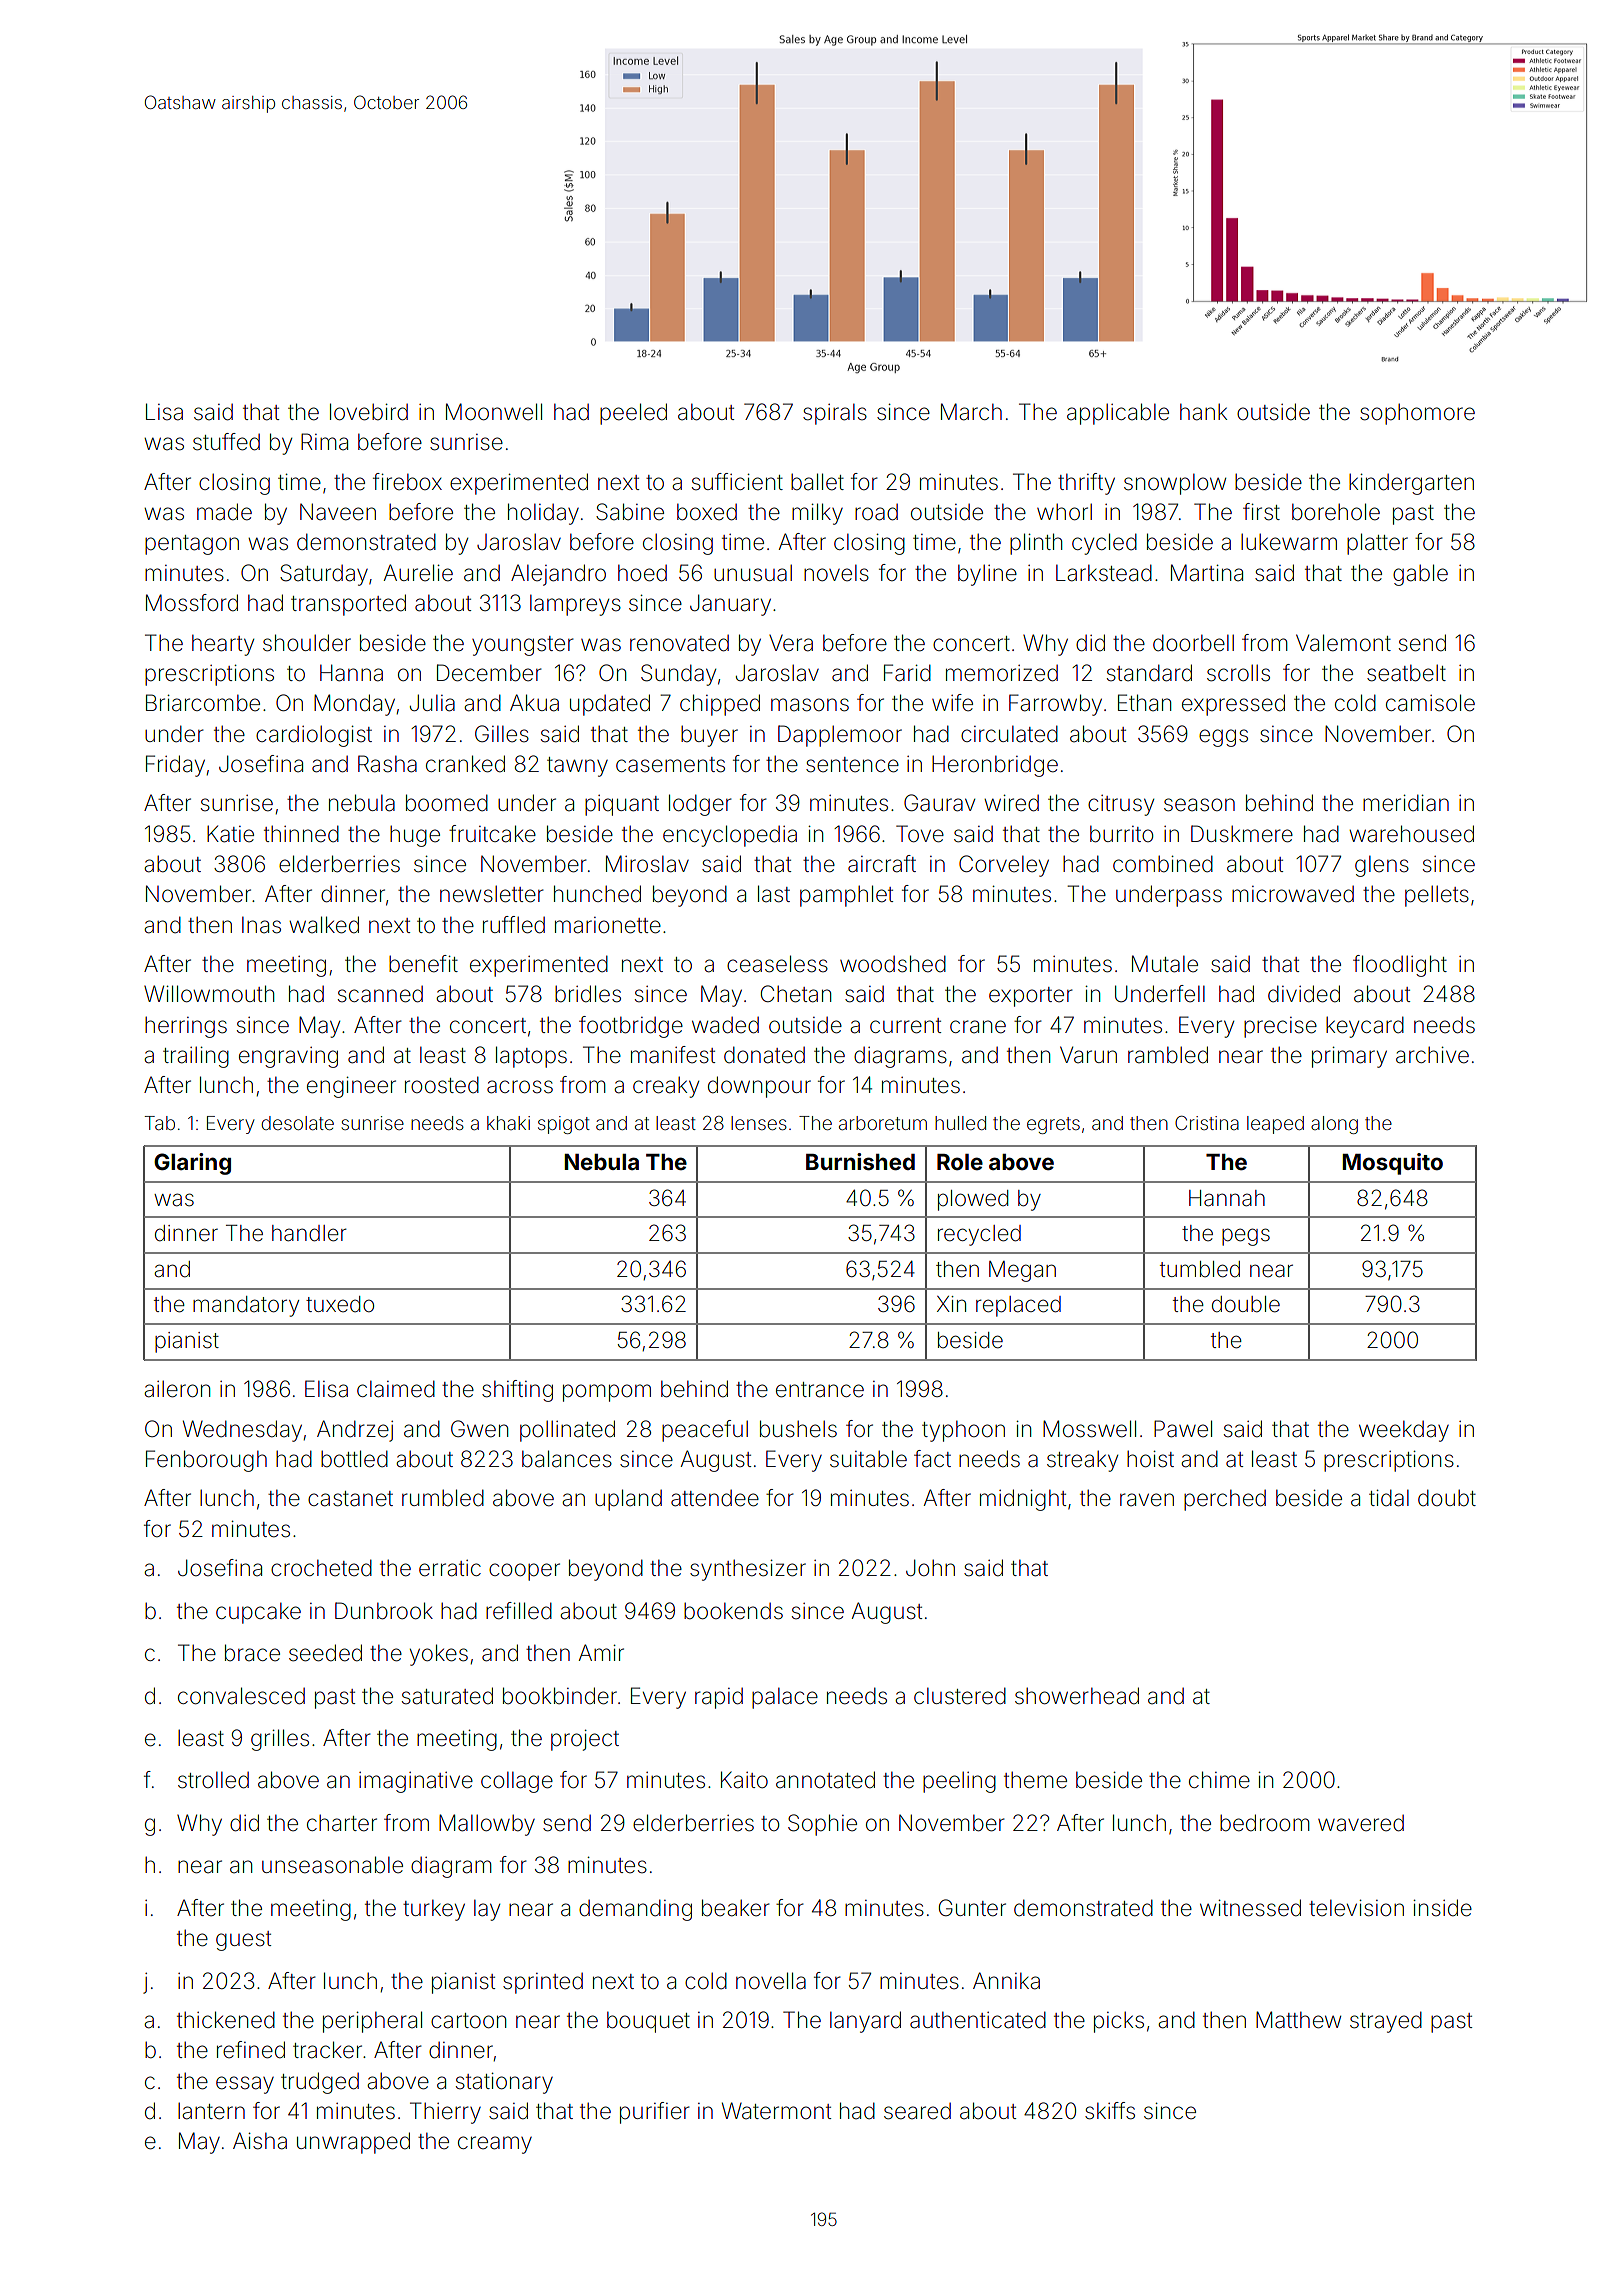  Describe the element at coordinates (820, 1390) in the page. I see `entrance` at that location.
